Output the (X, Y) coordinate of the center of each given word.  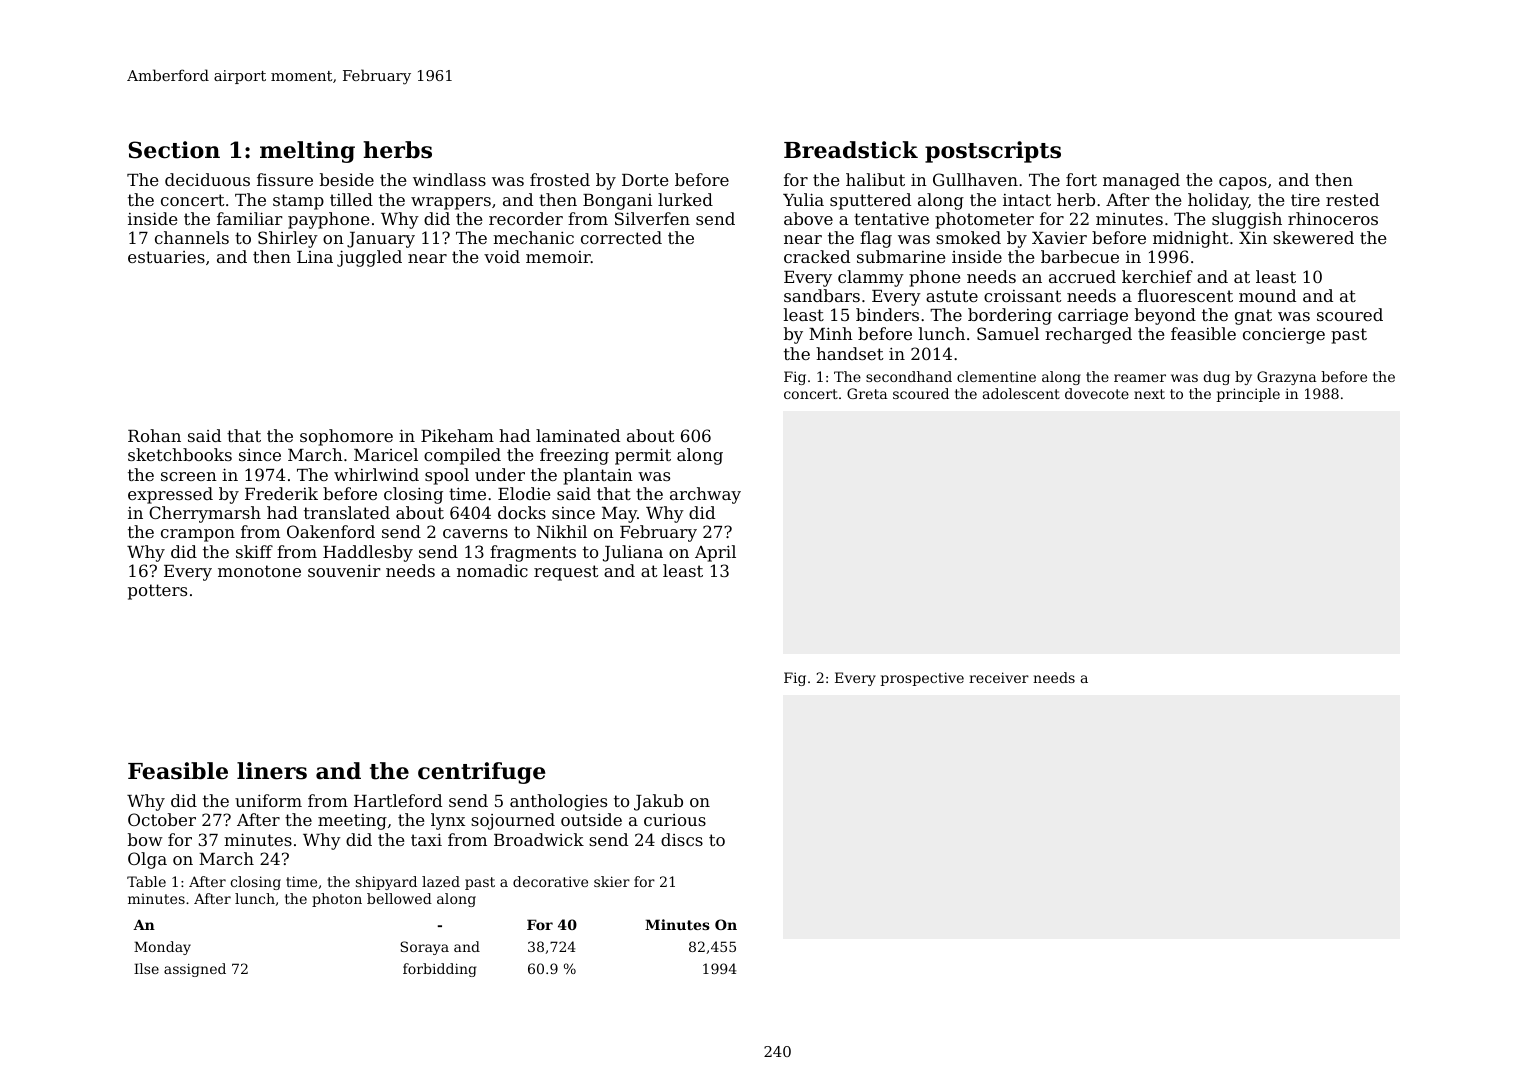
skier (612, 881)
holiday (1218, 201)
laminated (578, 435)
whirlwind (376, 474)
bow (145, 839)
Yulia (803, 199)
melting (307, 152)
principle (1248, 395)
